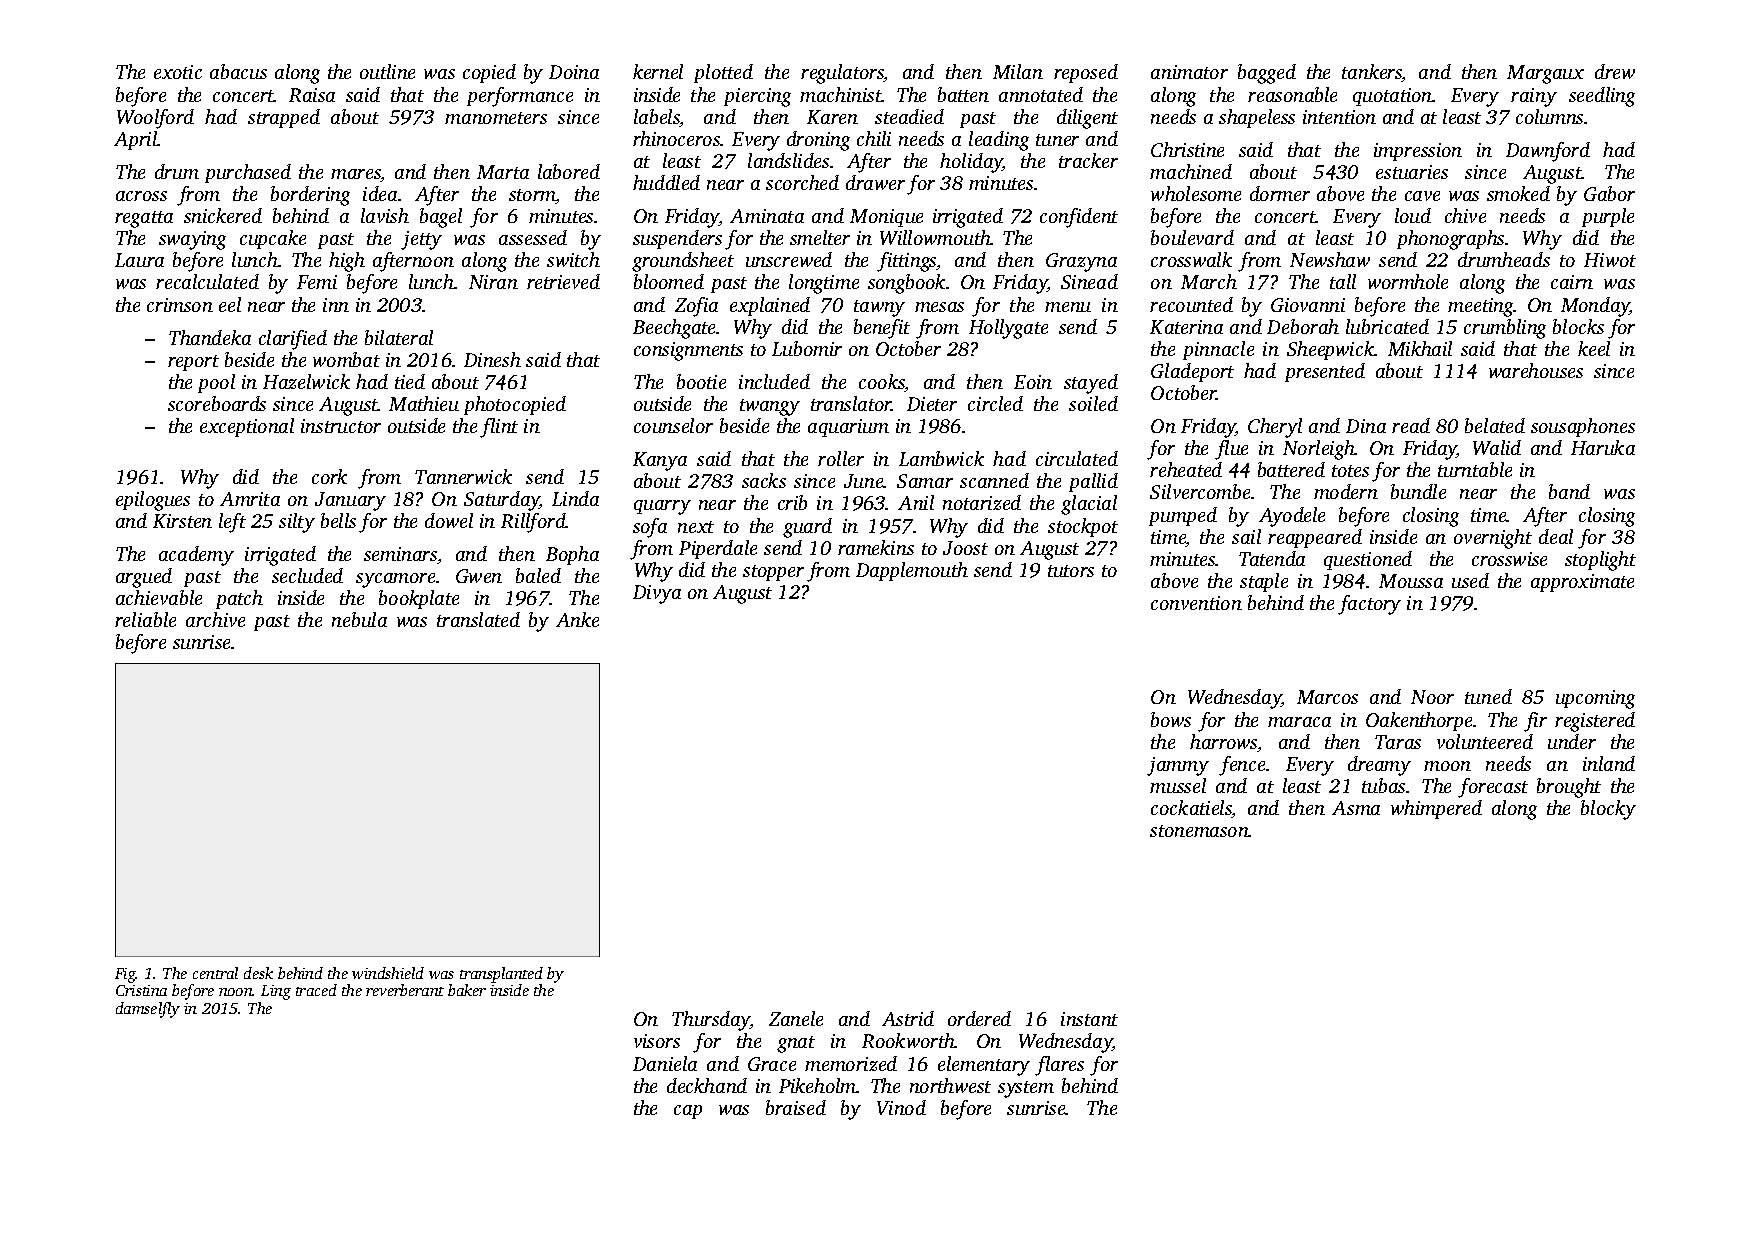 The height and width of the page is (1238, 1751). I want to click on system, so click(1026, 1089).
